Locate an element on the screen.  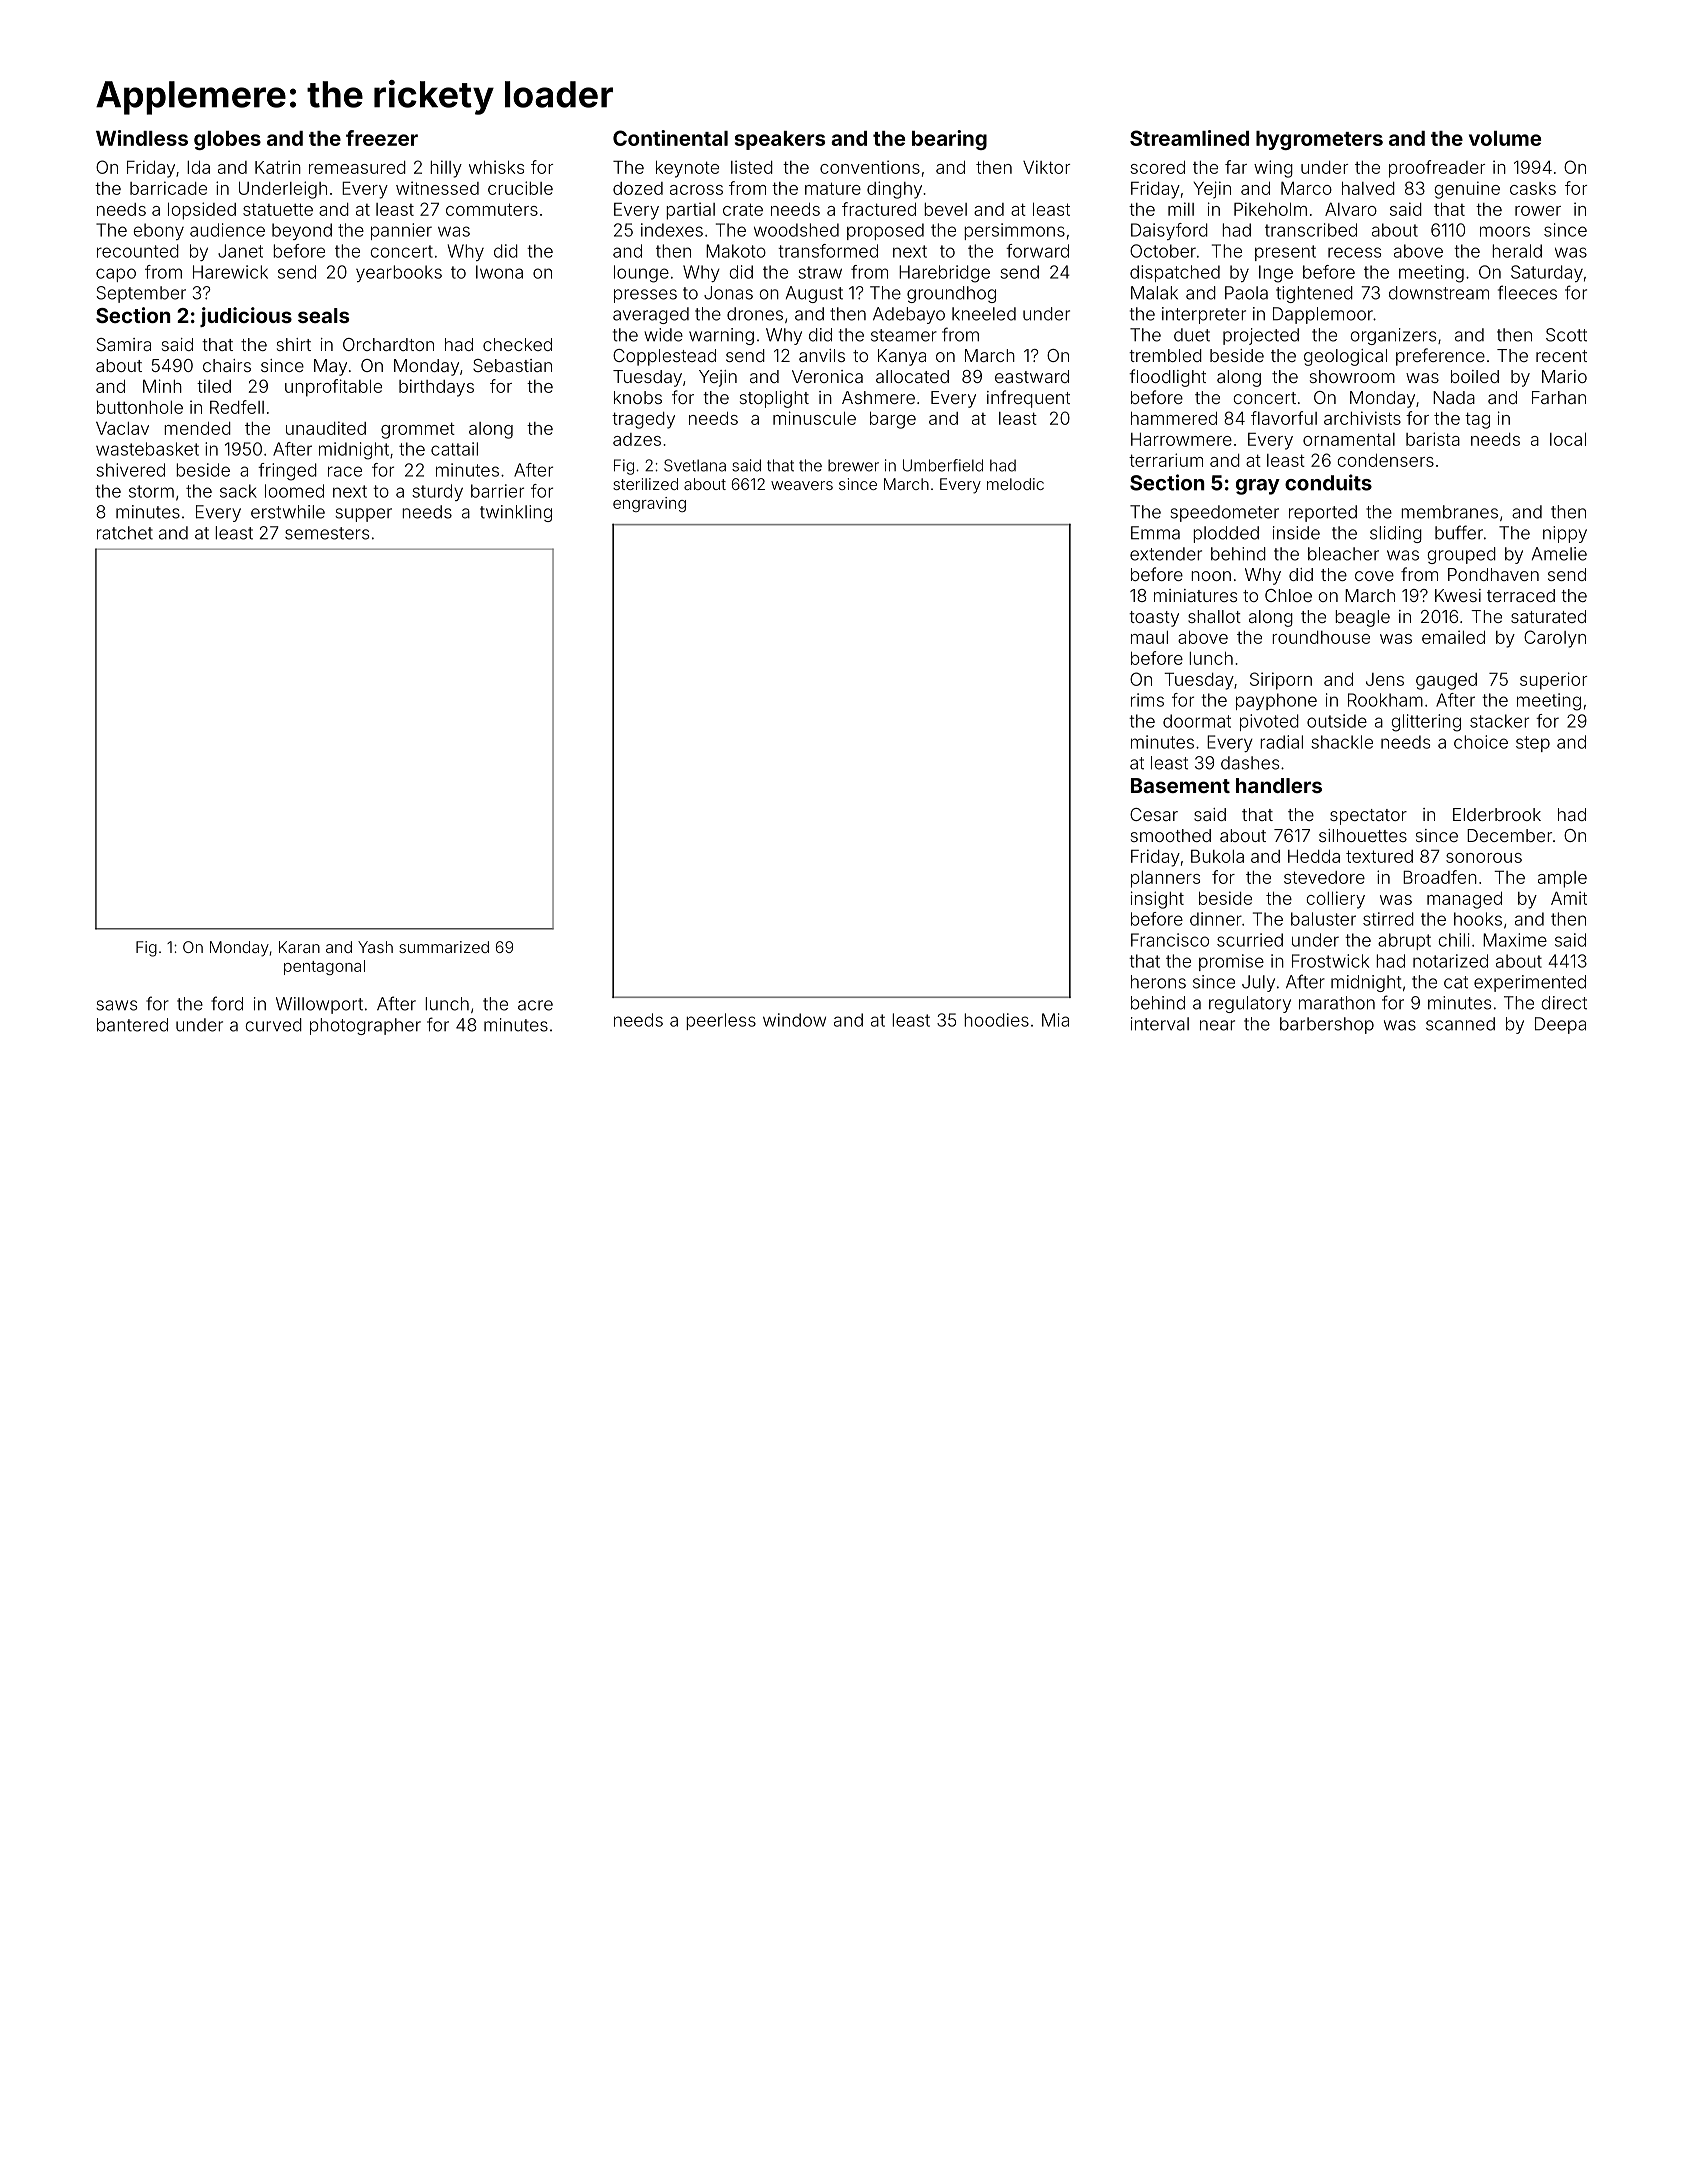
acre is located at coordinates (535, 1005).
